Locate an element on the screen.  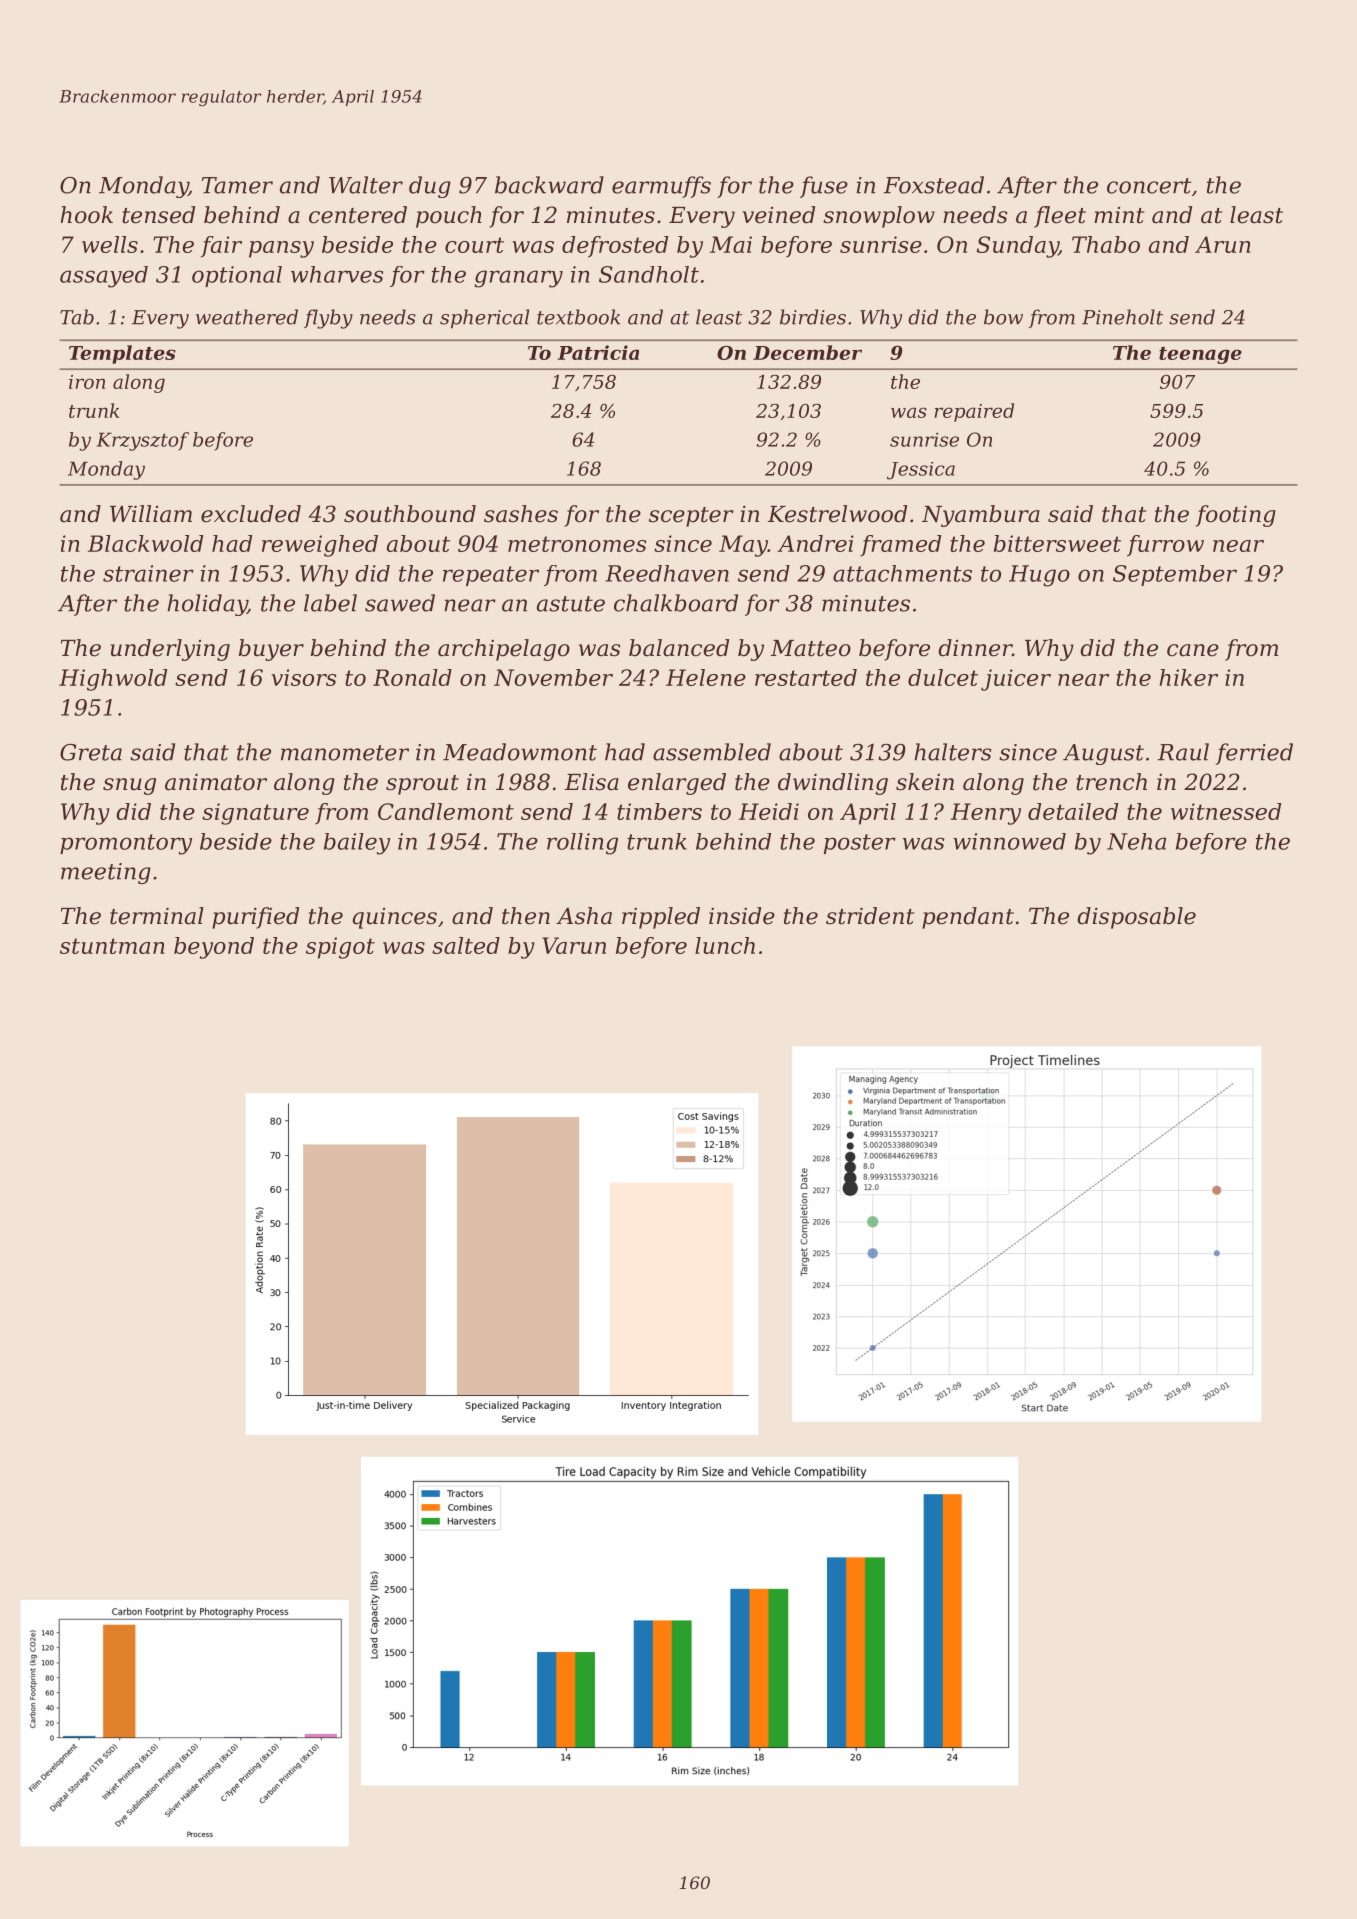
backward is located at coordinates (549, 185).
